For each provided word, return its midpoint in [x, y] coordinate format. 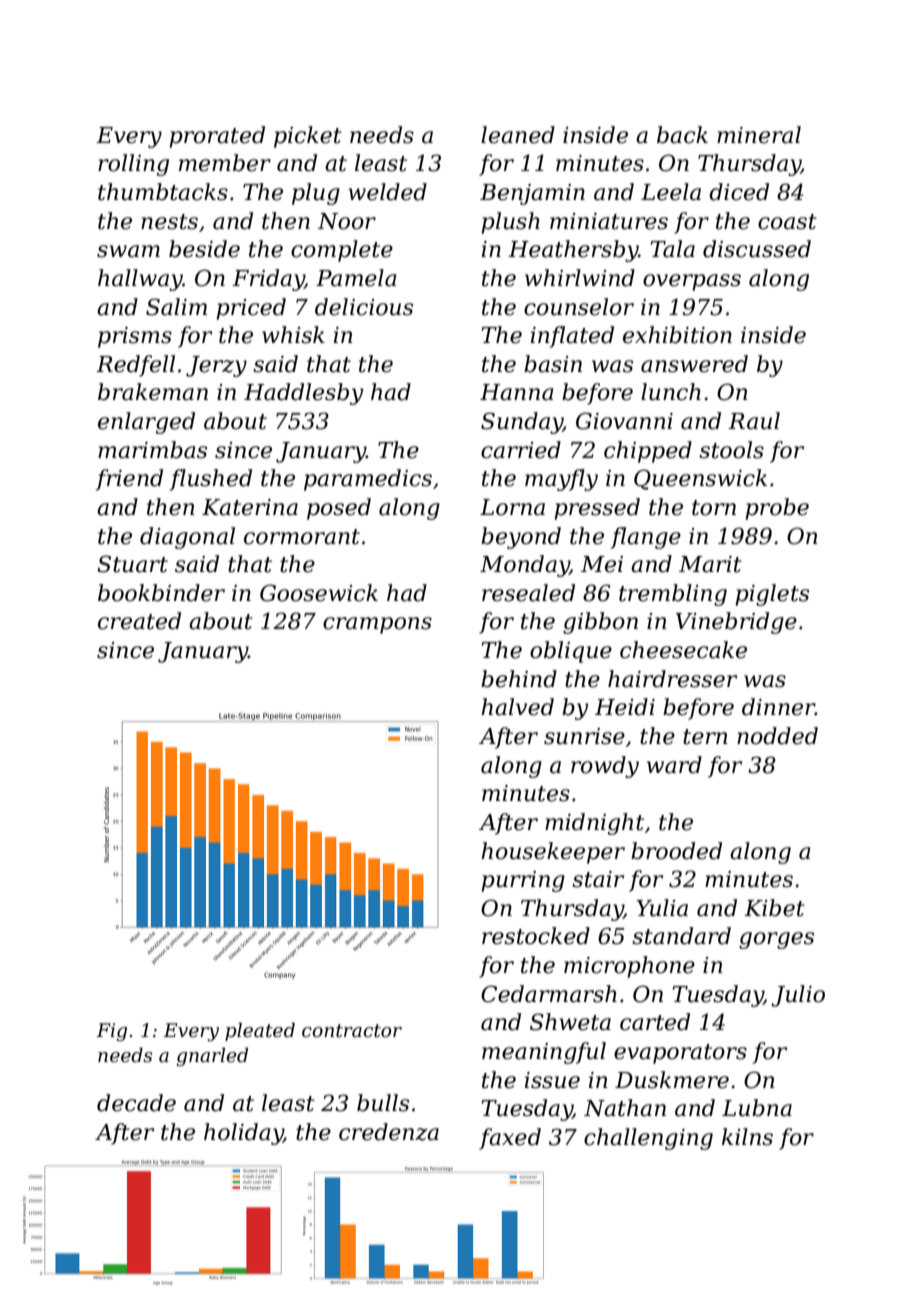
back [682, 135]
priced [251, 309]
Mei [602, 564]
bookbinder [161, 593]
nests [169, 222]
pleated [260, 1031]
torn [714, 508]
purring [523, 881]
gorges [776, 940]
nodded [777, 736]
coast [787, 222]
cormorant [302, 537]
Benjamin [532, 194]
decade [136, 1103]
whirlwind [580, 278]
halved [517, 707]
